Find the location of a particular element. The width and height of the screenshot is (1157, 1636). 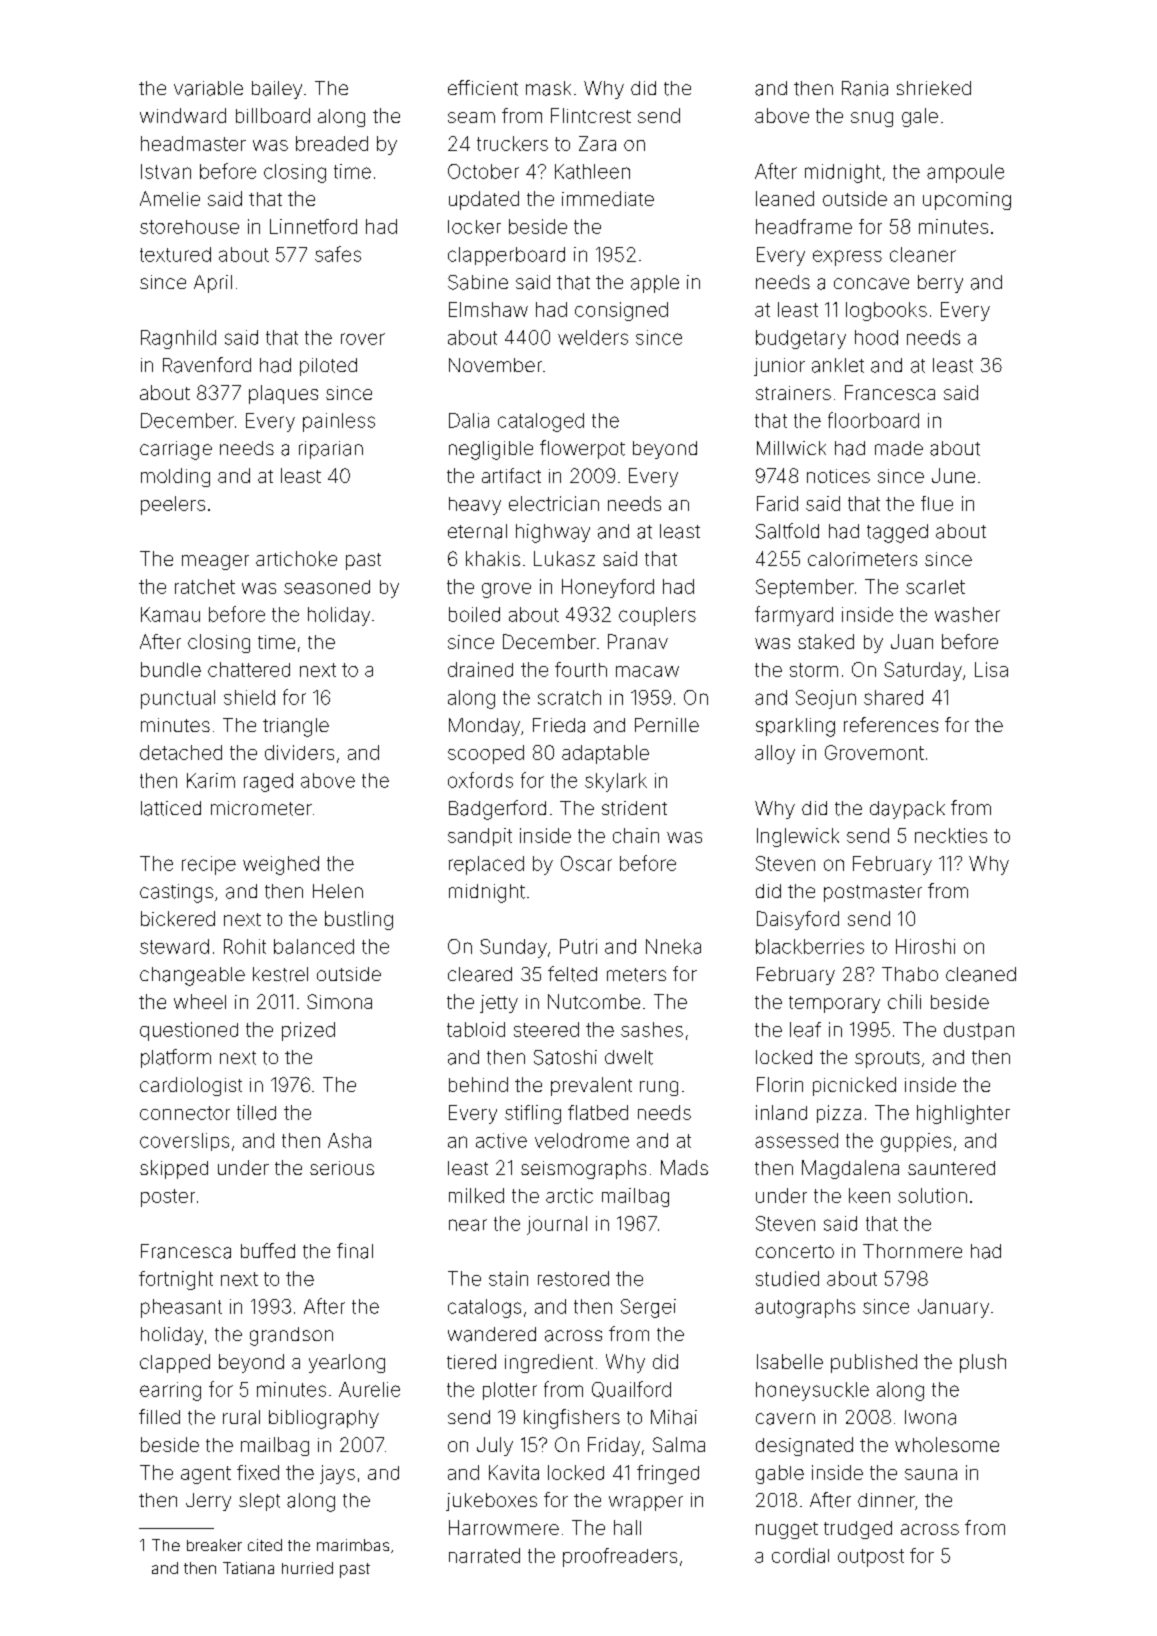

chain is located at coordinates (636, 835).
